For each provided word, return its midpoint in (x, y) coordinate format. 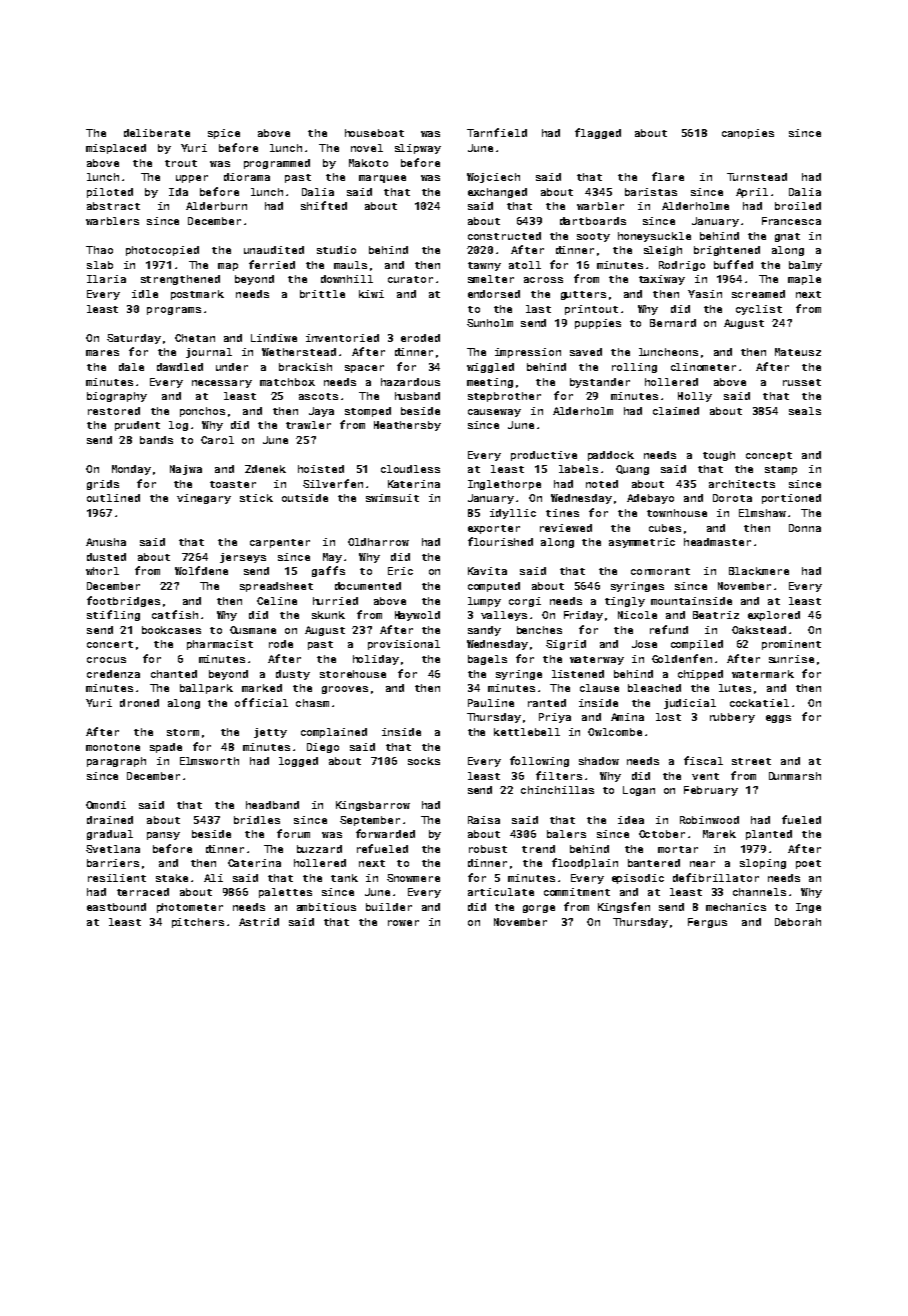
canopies (748, 134)
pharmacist (220, 645)
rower (403, 923)
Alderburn (216, 206)
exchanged (497, 193)
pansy (163, 836)
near (702, 864)
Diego (323, 748)
